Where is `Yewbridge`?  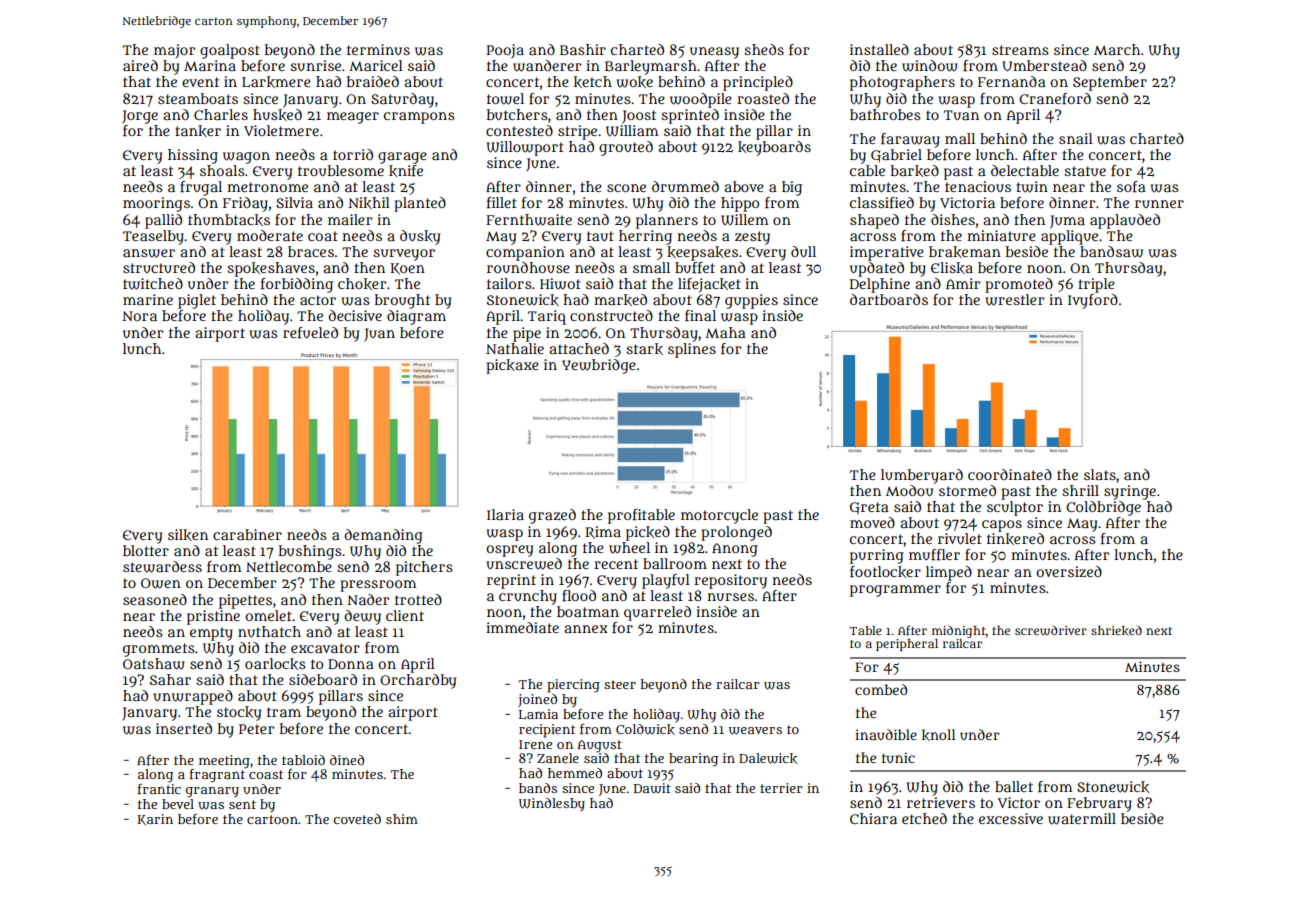 Yewbridge is located at coordinates (599, 366).
